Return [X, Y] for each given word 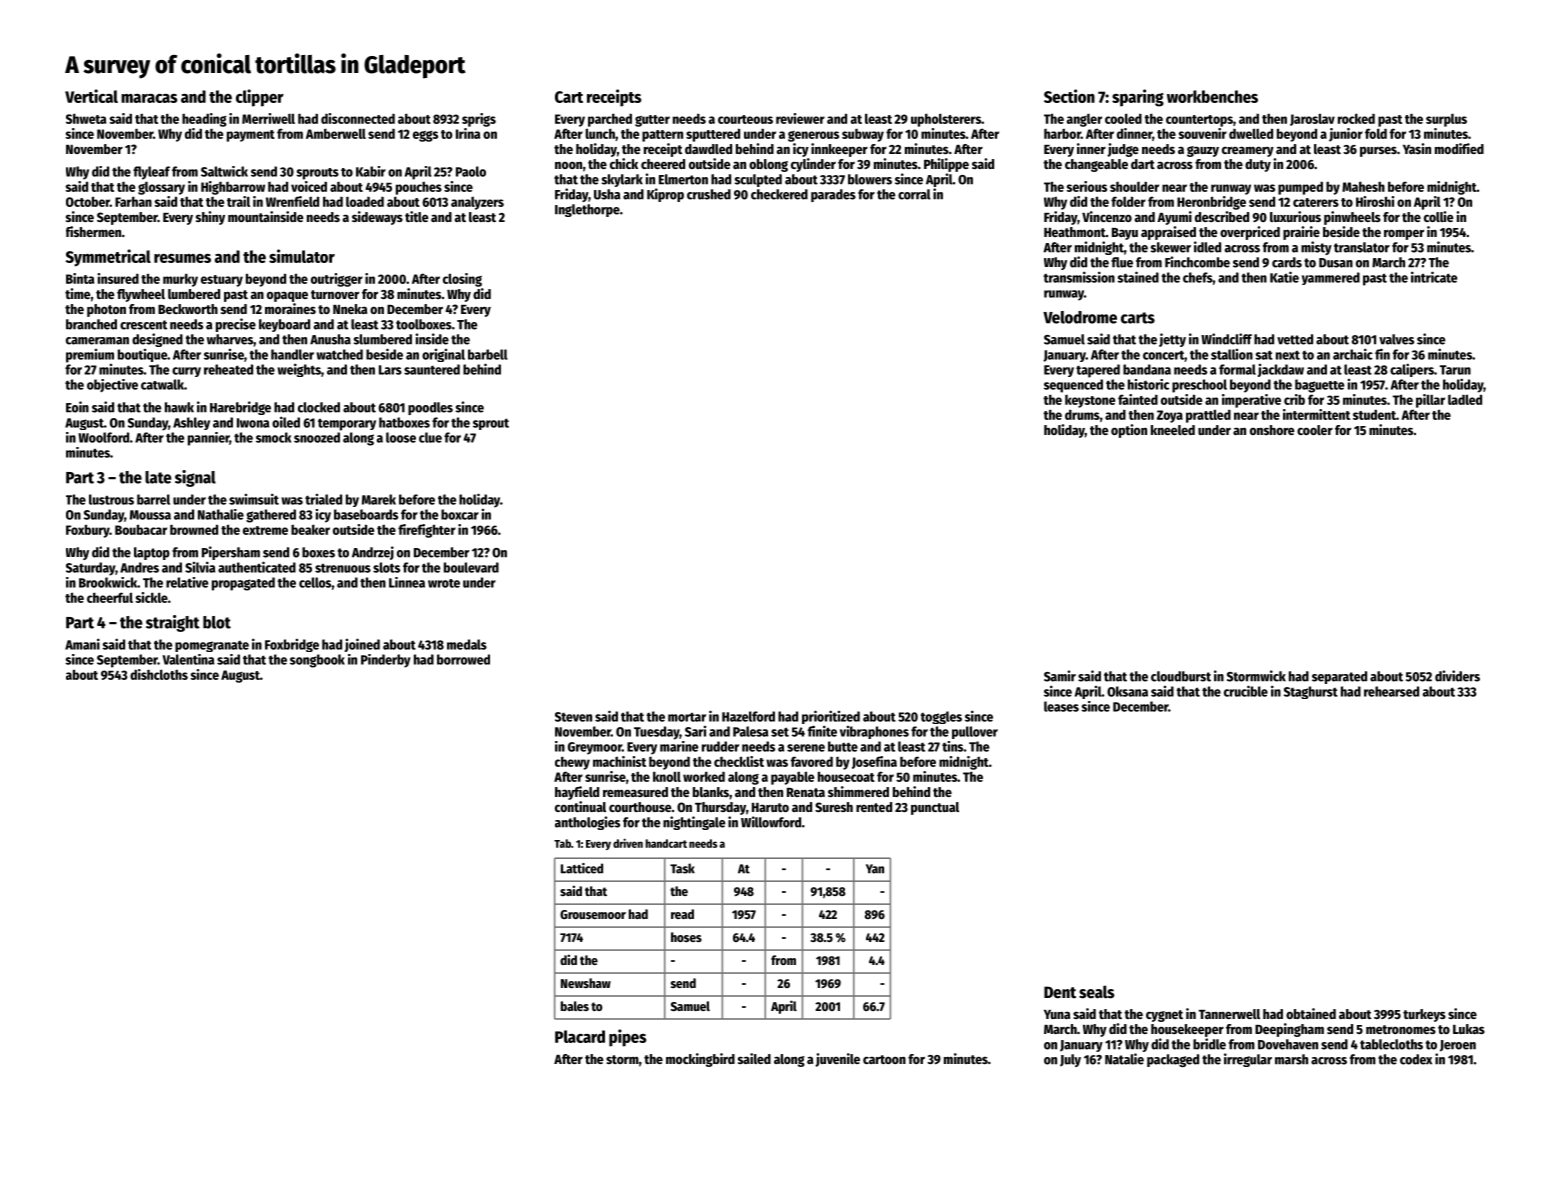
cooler [1315, 430]
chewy [572, 763]
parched [610, 120]
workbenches [1212, 96]
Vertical [91, 96]
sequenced [1073, 386]
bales [575, 1006]
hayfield [577, 793]
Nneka [350, 309]
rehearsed [1391, 691]
